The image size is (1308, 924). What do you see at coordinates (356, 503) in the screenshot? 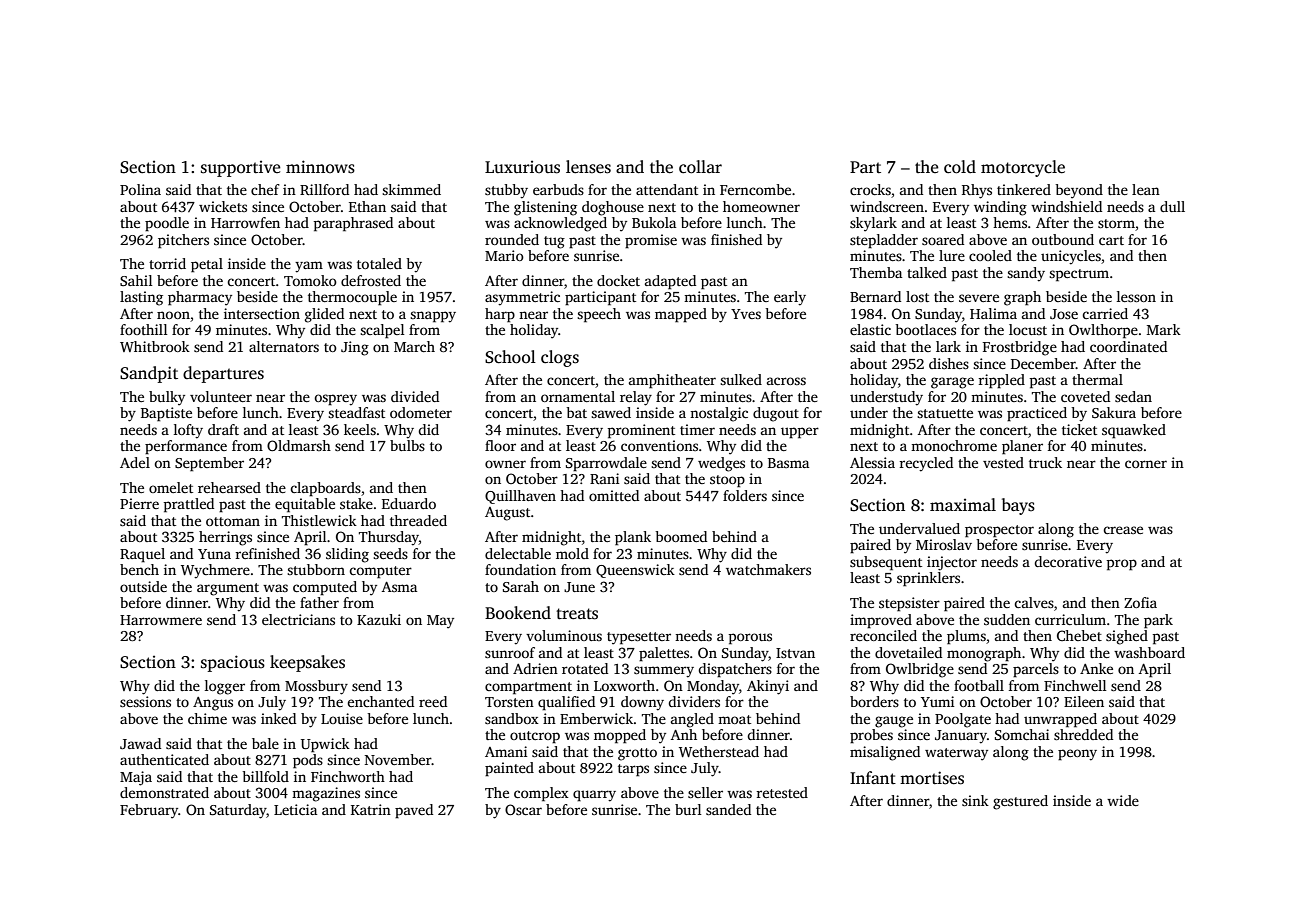
I see `stake` at bounding box center [356, 503].
